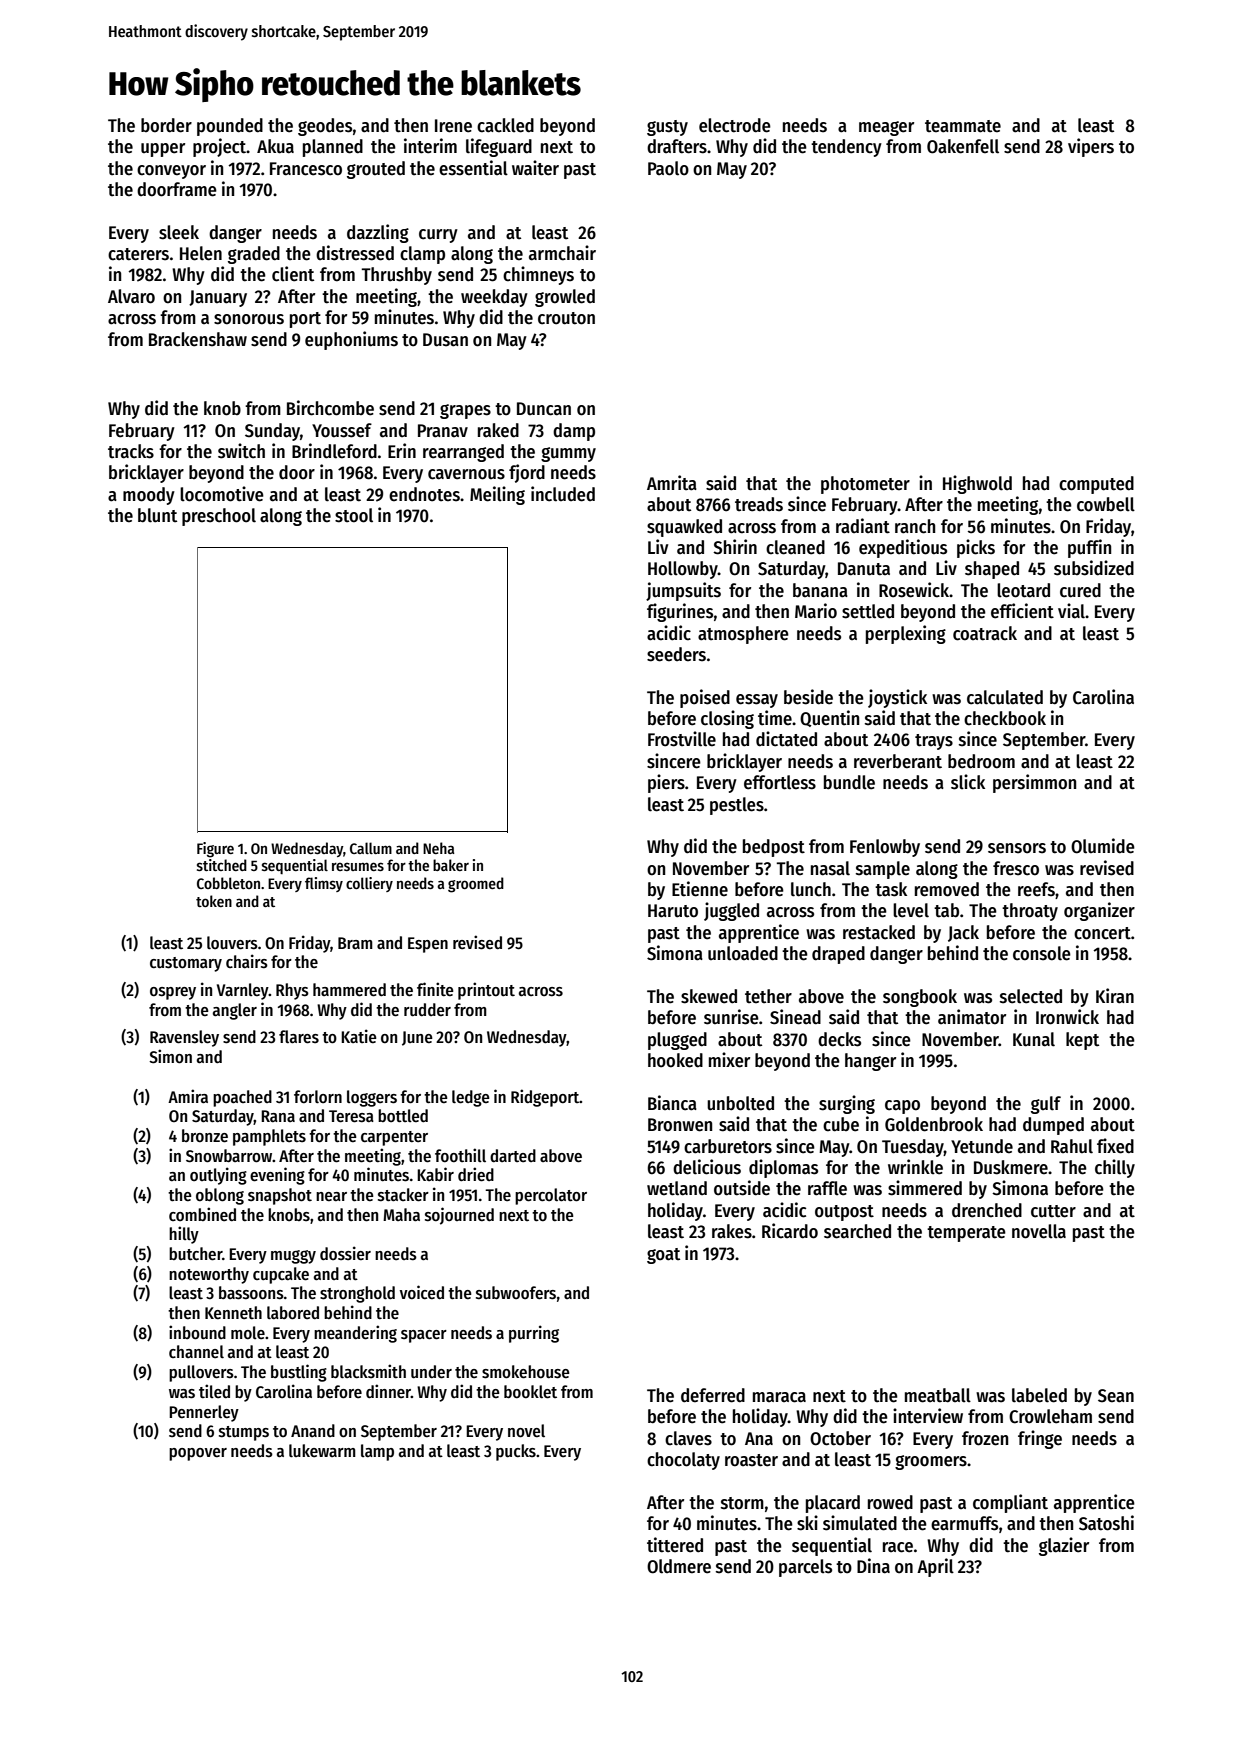 This screenshot has height=1758, width=1243. Describe the element at coordinates (272, 432) in the screenshot. I see `Sunday` at that location.
